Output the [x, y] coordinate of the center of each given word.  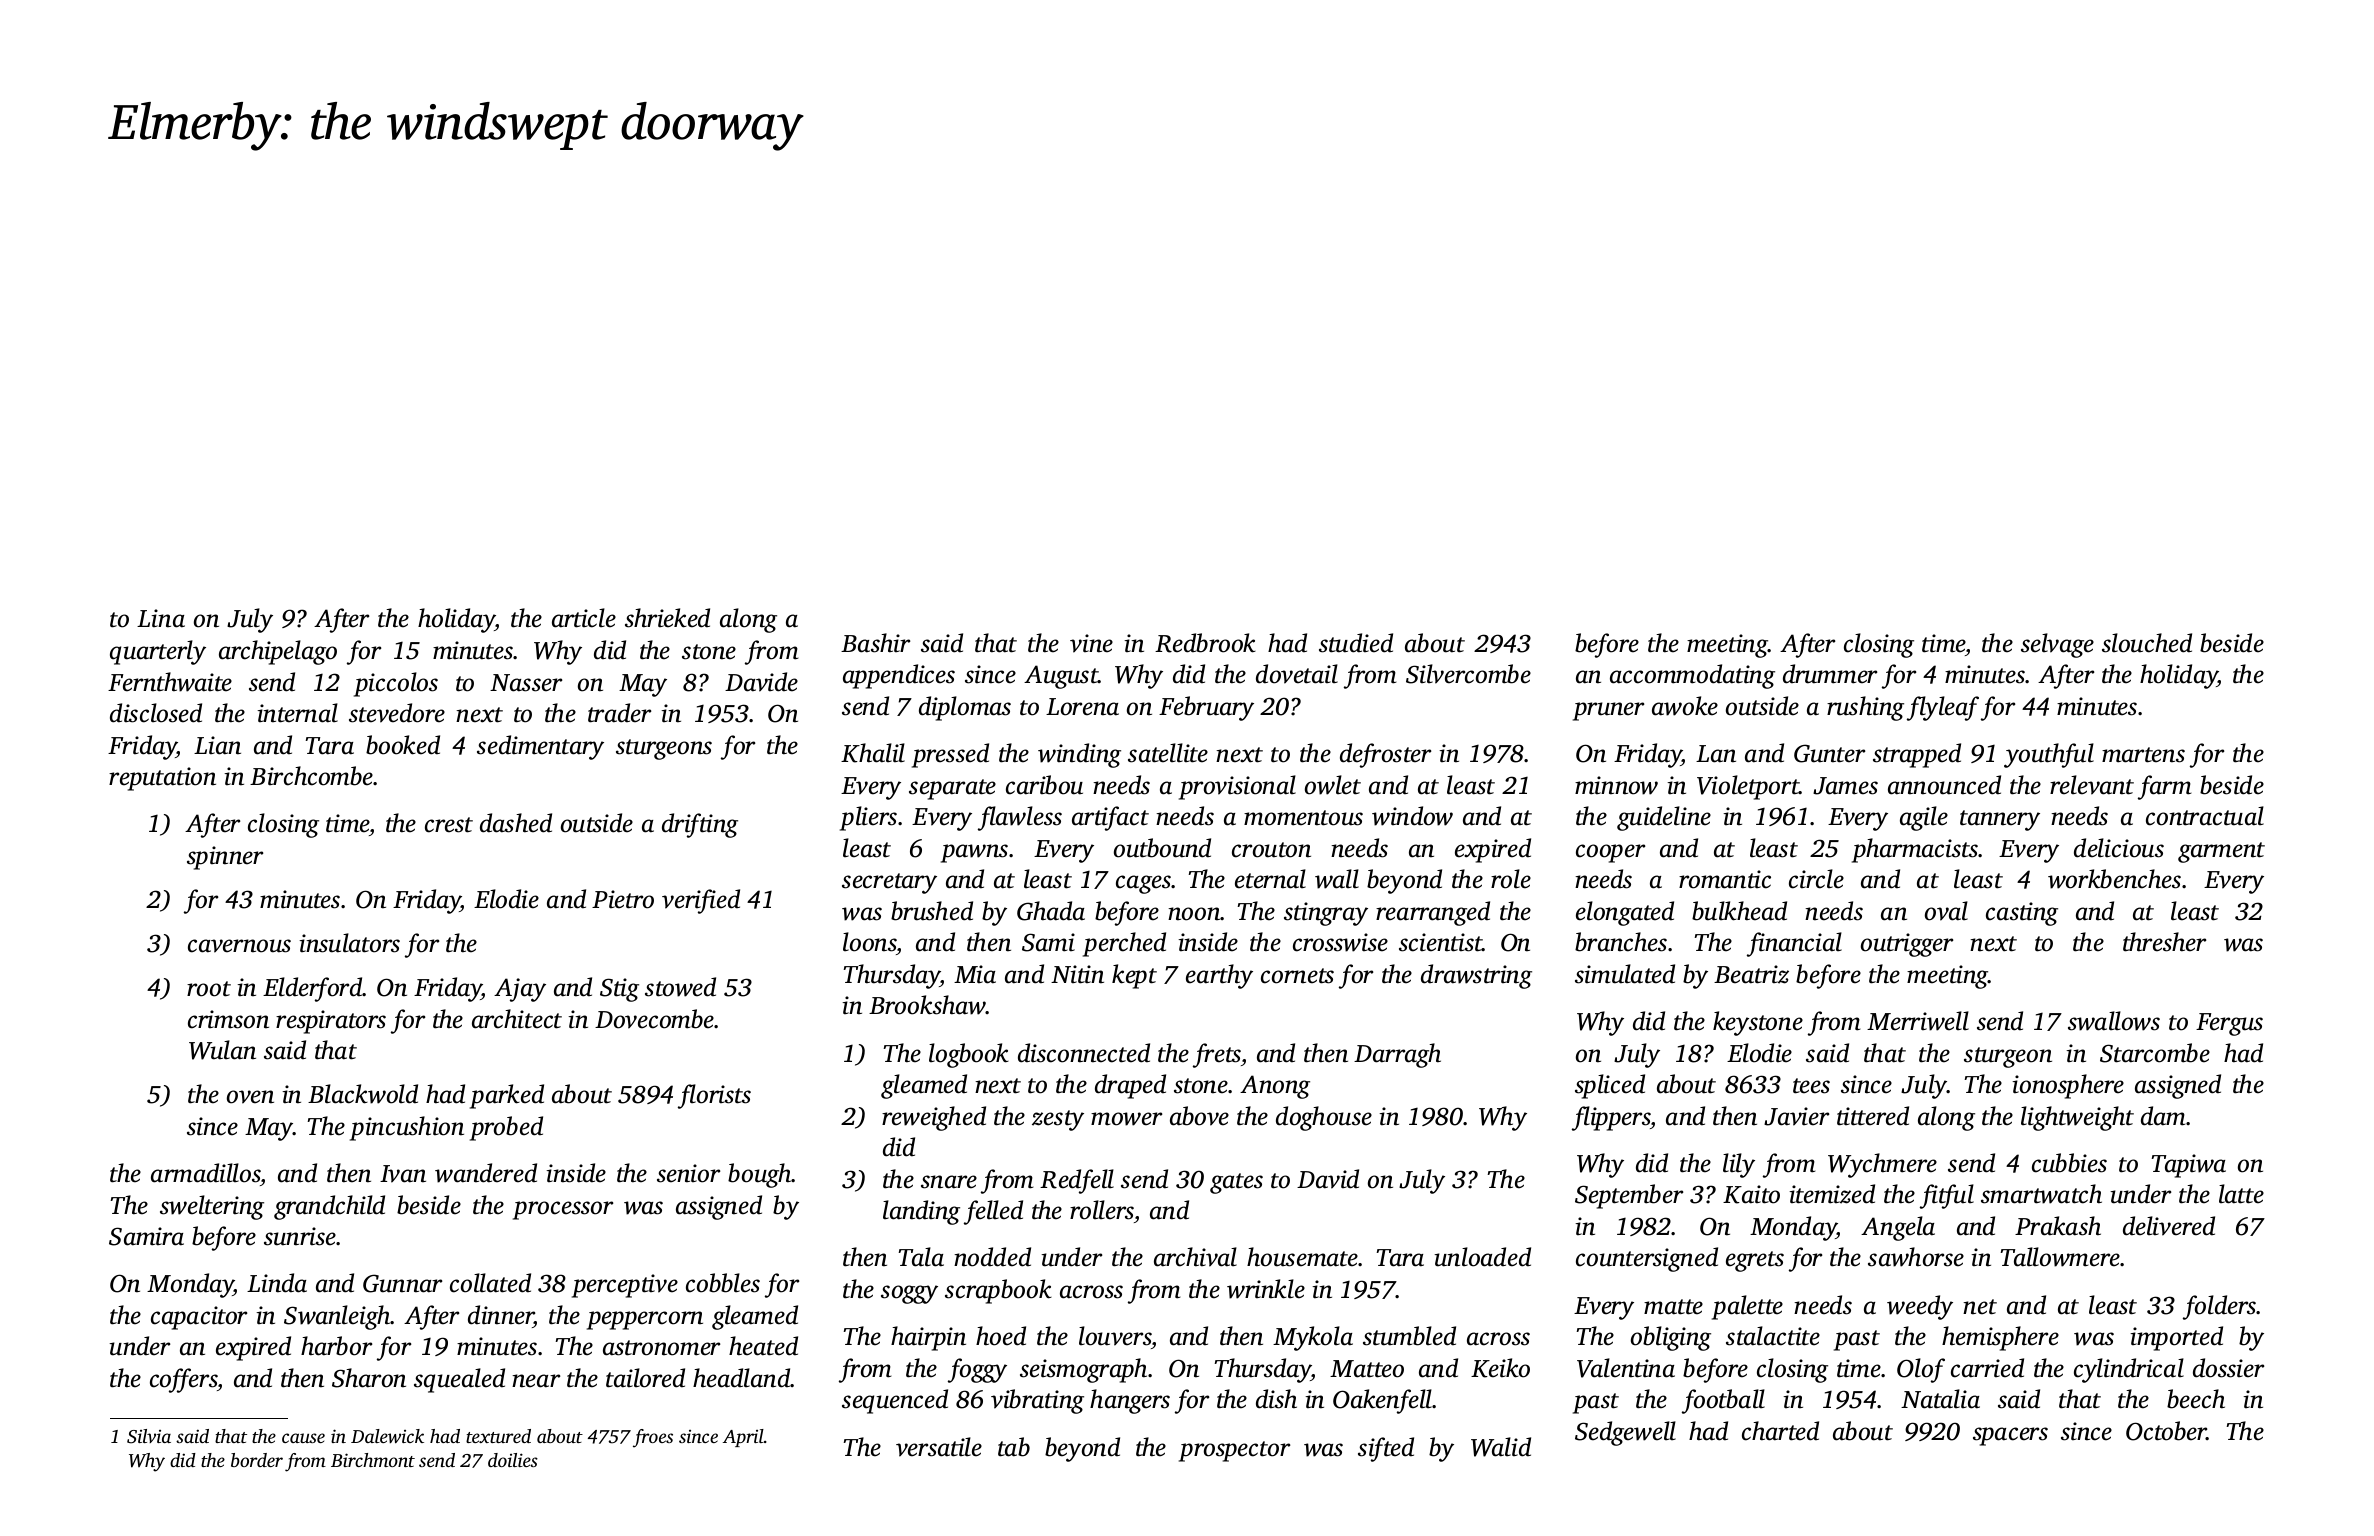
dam [2163, 1116]
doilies [513, 1460]
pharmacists [1915, 850]
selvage [2057, 645]
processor [563, 1210]
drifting [700, 825]
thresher [2164, 942]
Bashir [875, 643]
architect [517, 1019]
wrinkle [1266, 1289]
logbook [969, 1055]
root [209, 989]
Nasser [526, 683]
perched [1124, 944]
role [1511, 879]
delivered [2169, 1226]
